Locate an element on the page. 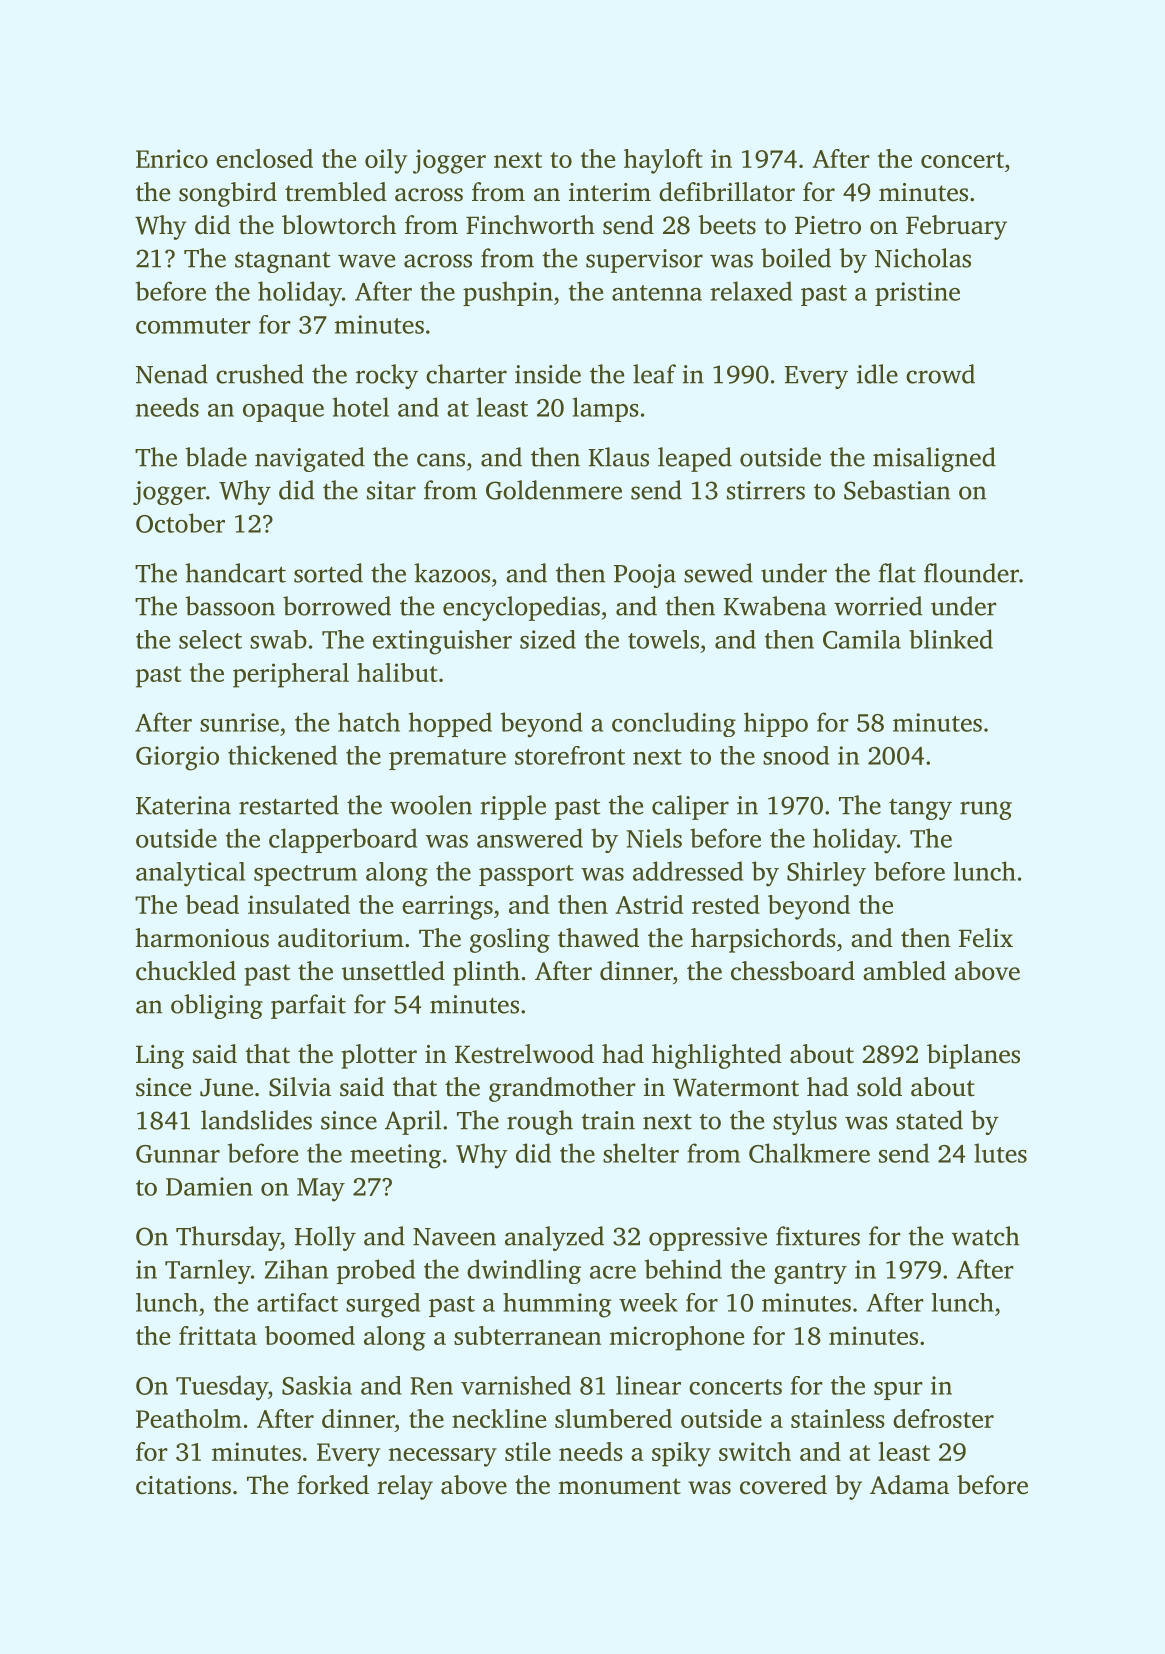  spectrum is located at coordinates (305, 875).
